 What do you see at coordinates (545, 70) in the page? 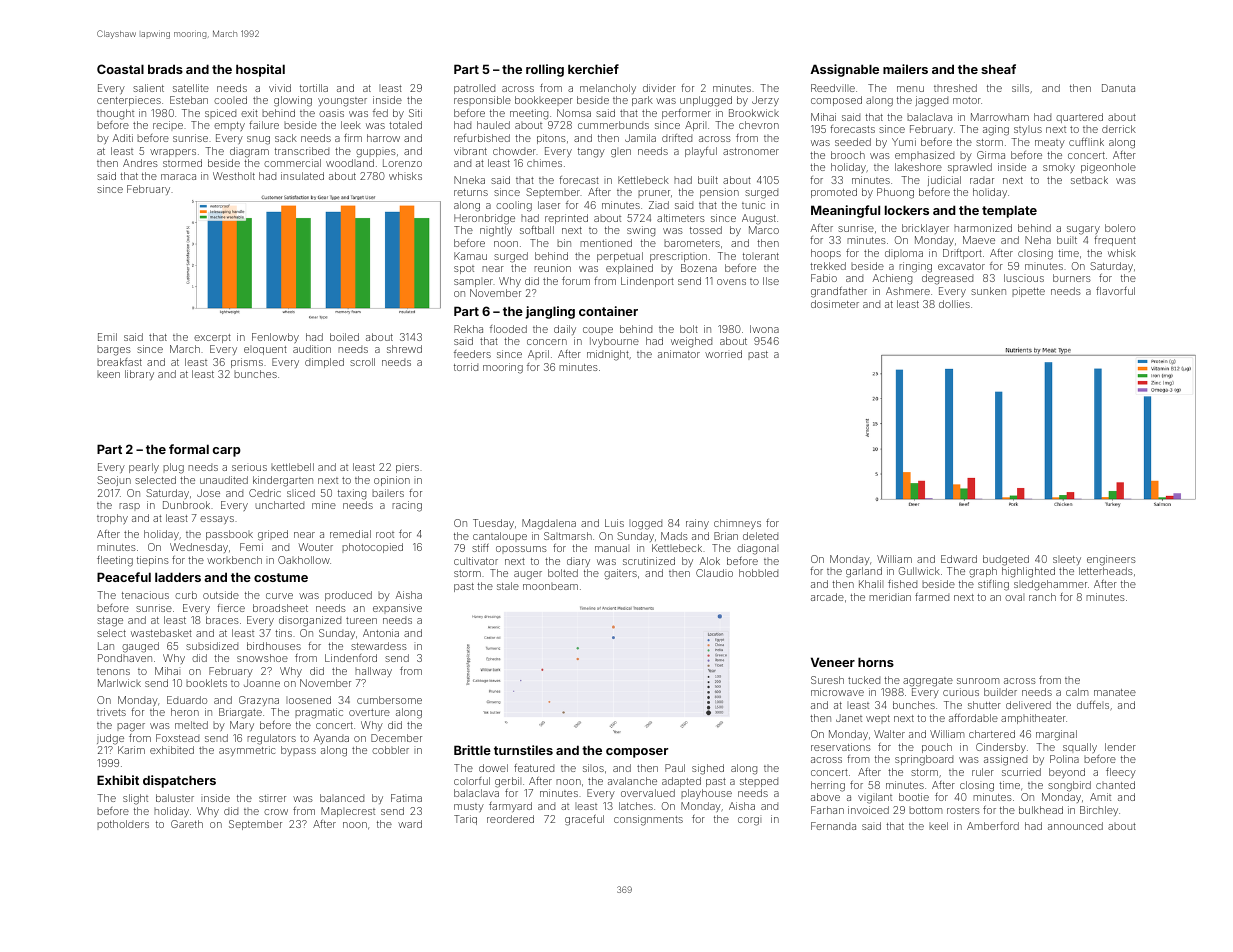
I see `rolling` at bounding box center [545, 70].
